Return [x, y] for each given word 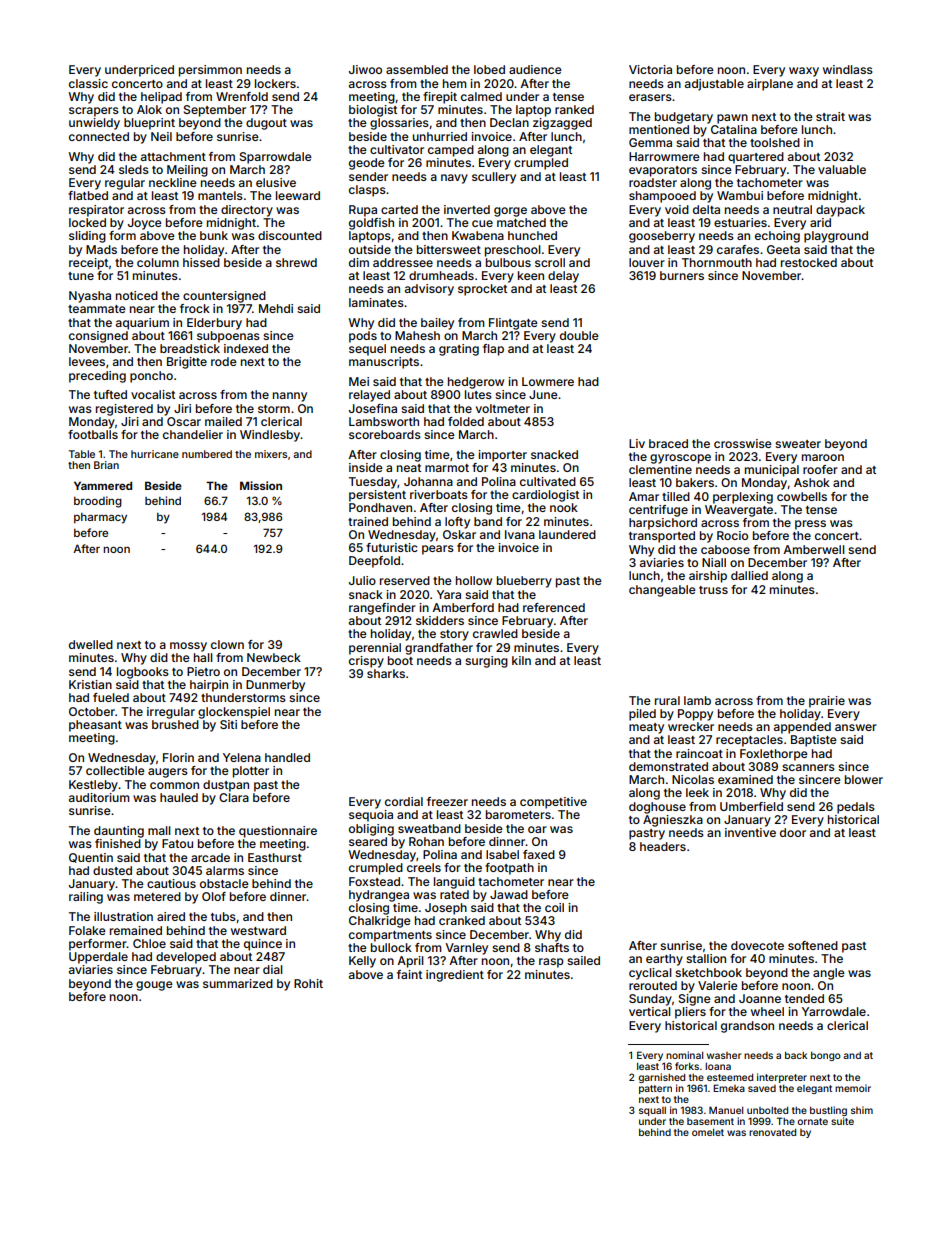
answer [856, 727]
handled [287, 757]
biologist [373, 111]
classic [88, 83]
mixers [271, 454]
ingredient [455, 976]
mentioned [659, 129]
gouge [154, 986]
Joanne [760, 998]
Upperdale [98, 958]
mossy [188, 647]
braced [668, 443]
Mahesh [417, 335]
